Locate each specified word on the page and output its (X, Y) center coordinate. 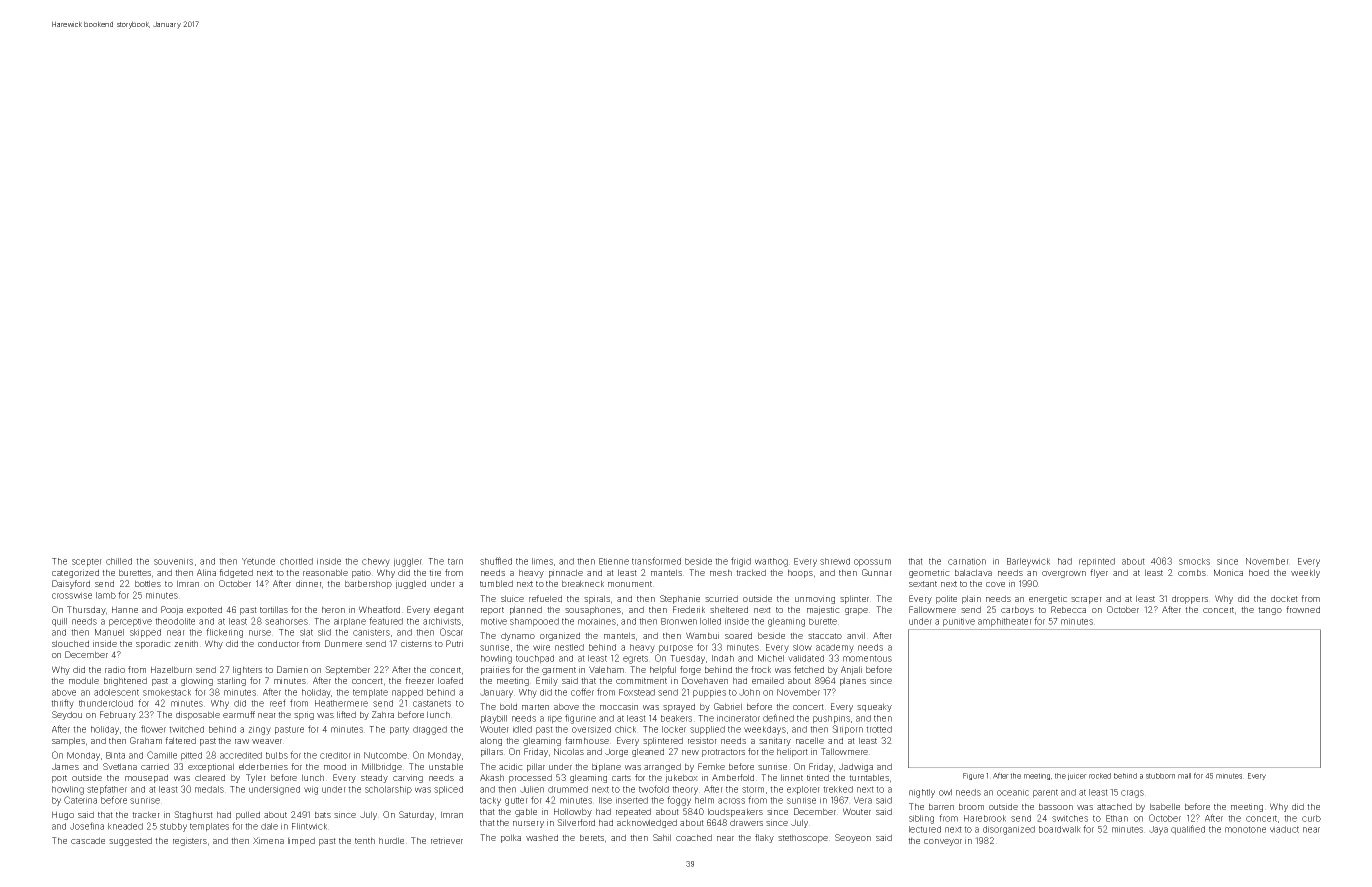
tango (1270, 611)
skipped (145, 633)
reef (278, 703)
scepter (87, 562)
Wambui (702, 635)
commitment (641, 680)
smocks (1194, 561)
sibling (921, 819)
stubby (173, 827)
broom (971, 806)
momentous (867, 658)
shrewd (835, 561)
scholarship (388, 790)
